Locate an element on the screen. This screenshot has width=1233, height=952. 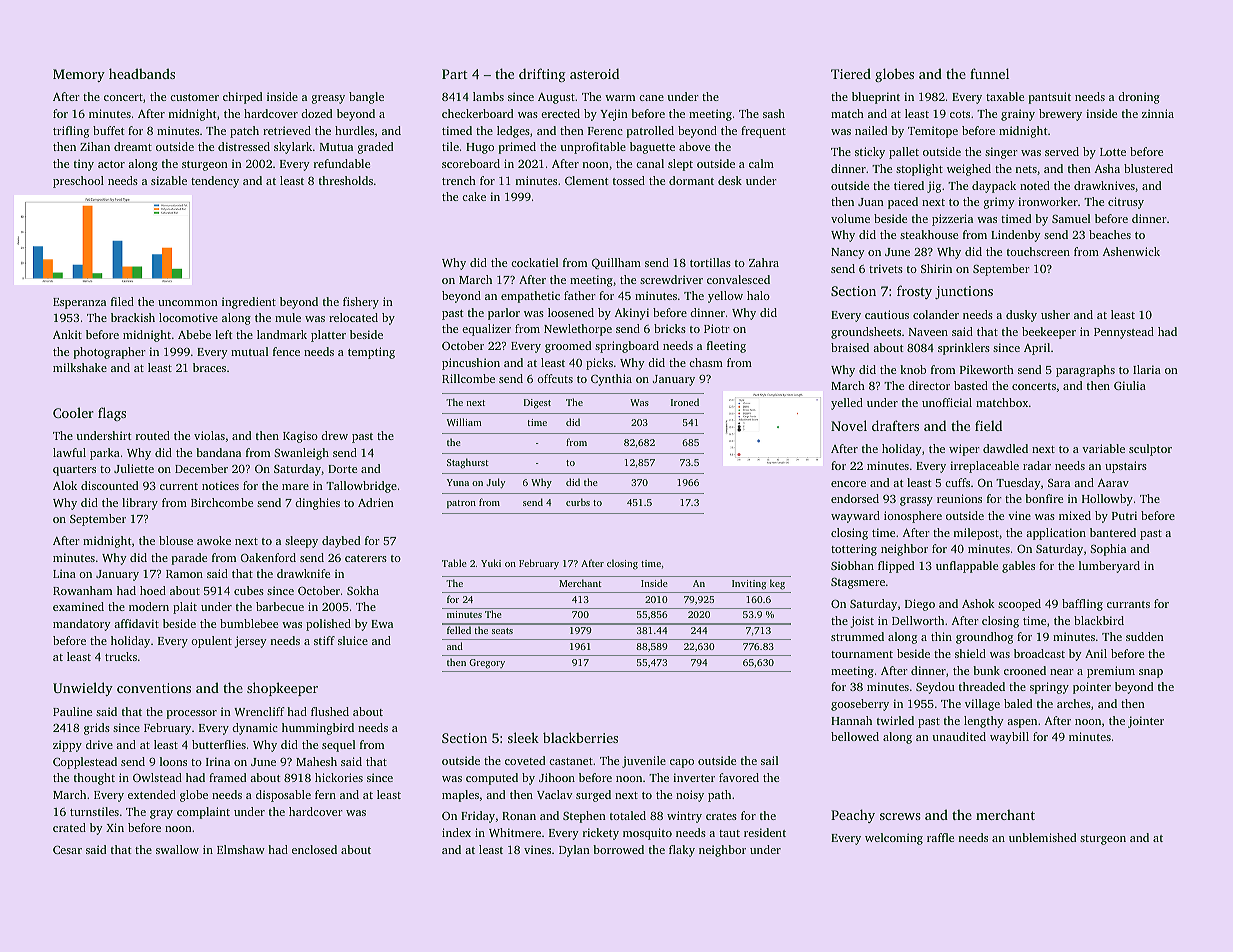
favored is located at coordinates (739, 777).
